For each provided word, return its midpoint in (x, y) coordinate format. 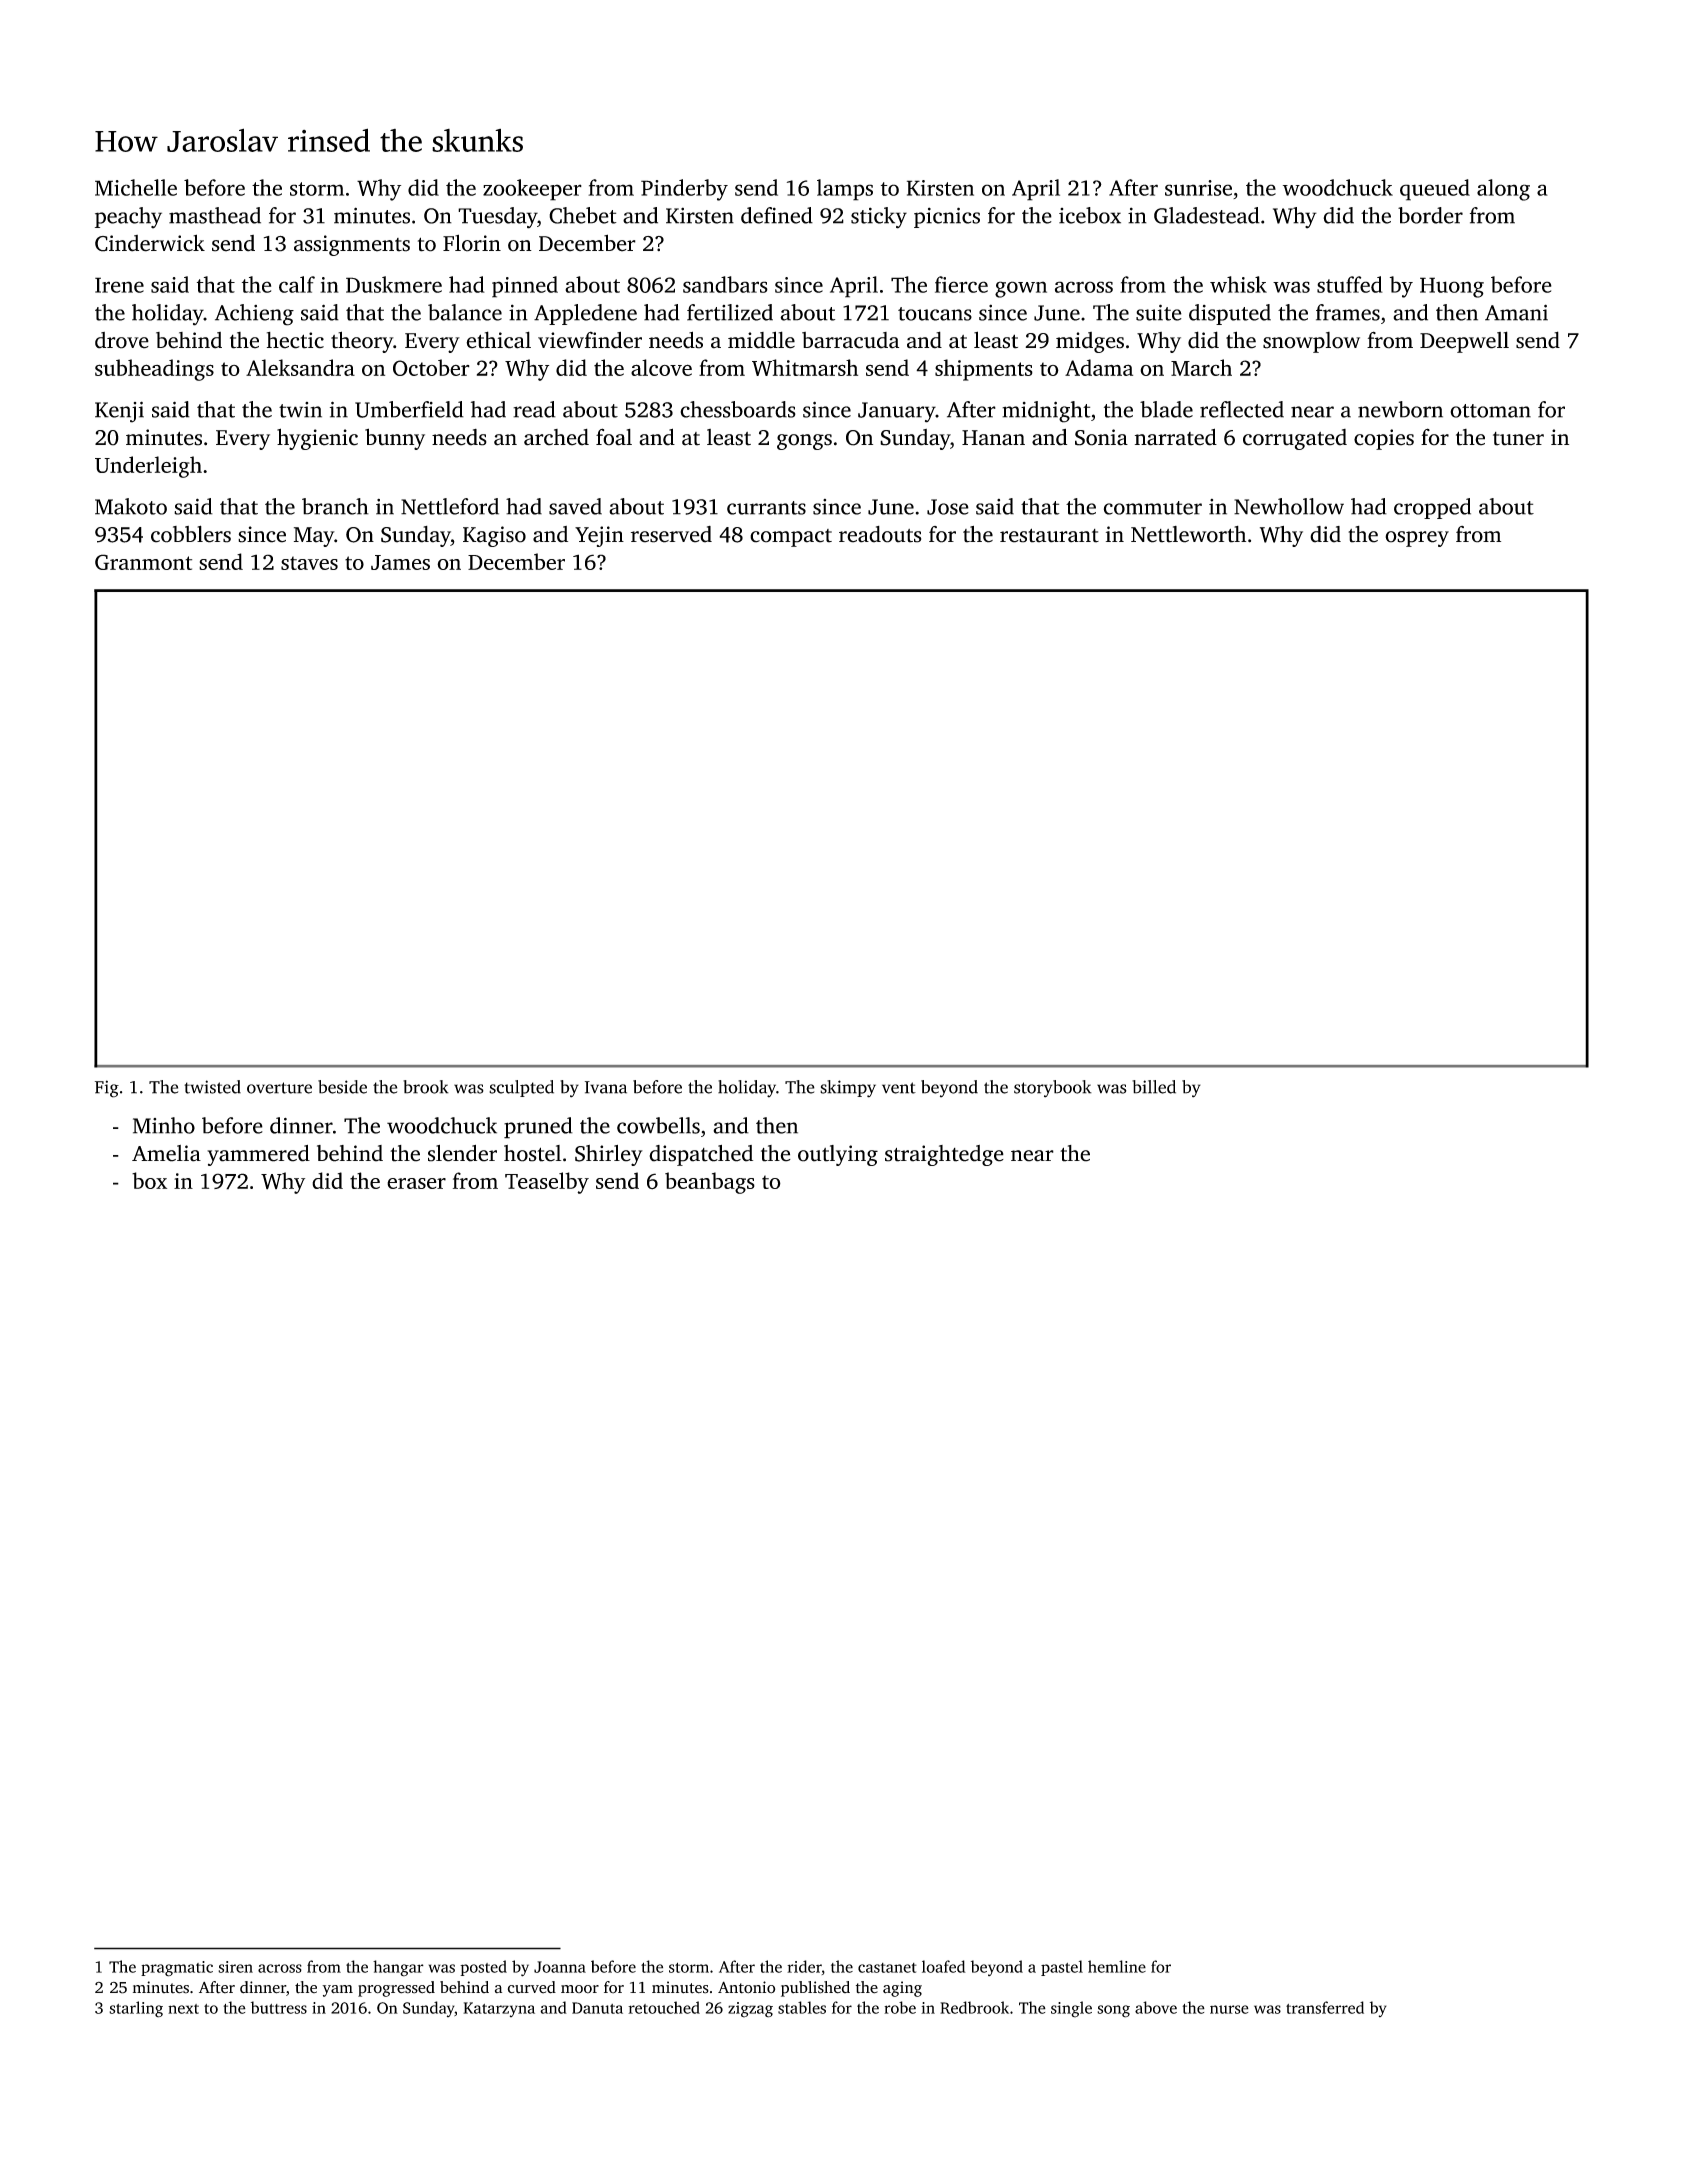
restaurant (1049, 535)
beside (342, 1087)
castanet (887, 1968)
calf (297, 284)
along (1503, 190)
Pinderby (684, 190)
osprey (1417, 539)
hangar (398, 1968)
